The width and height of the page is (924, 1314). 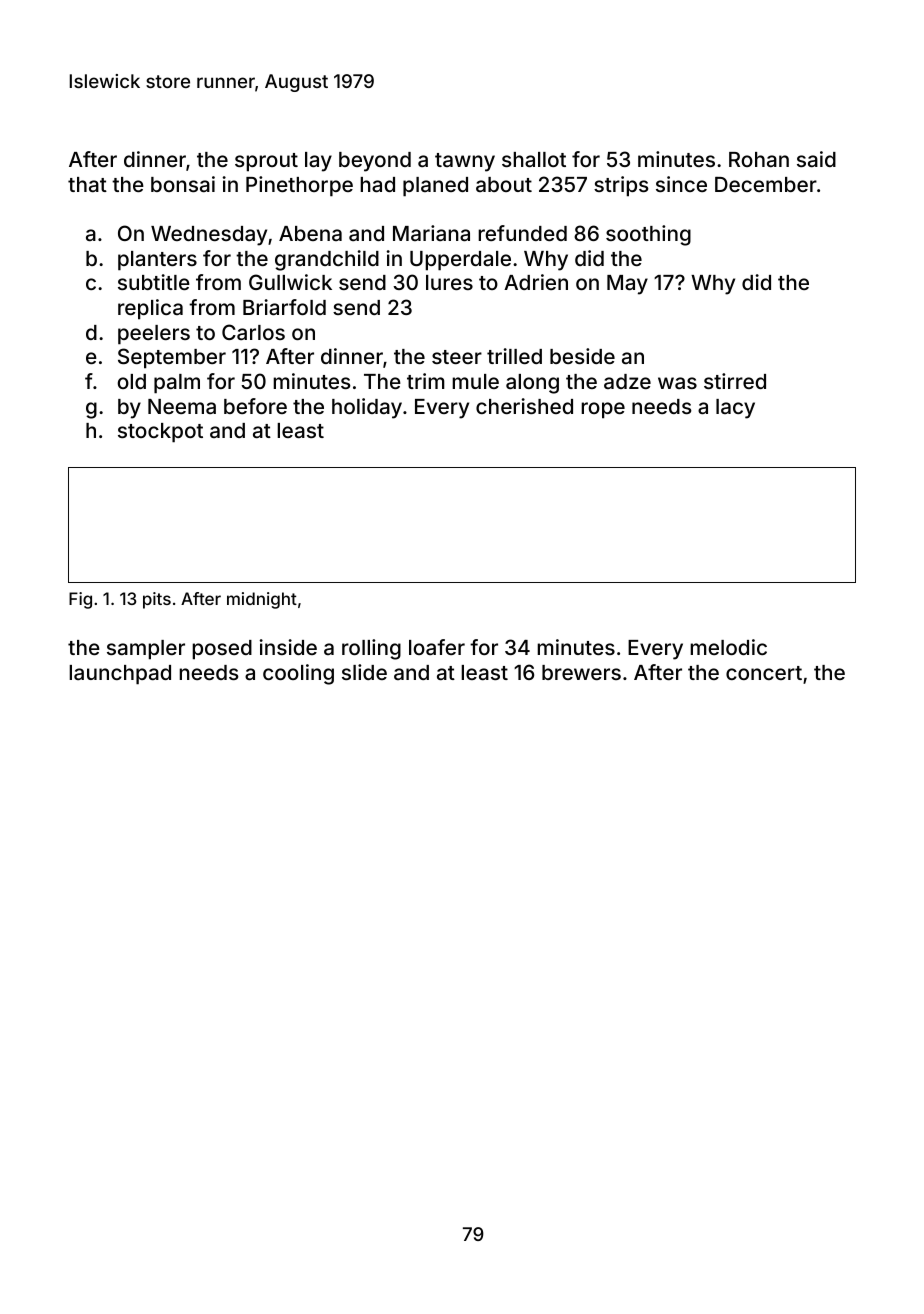 What do you see at coordinates (735, 409) in the page?
I see `lacy` at bounding box center [735, 409].
